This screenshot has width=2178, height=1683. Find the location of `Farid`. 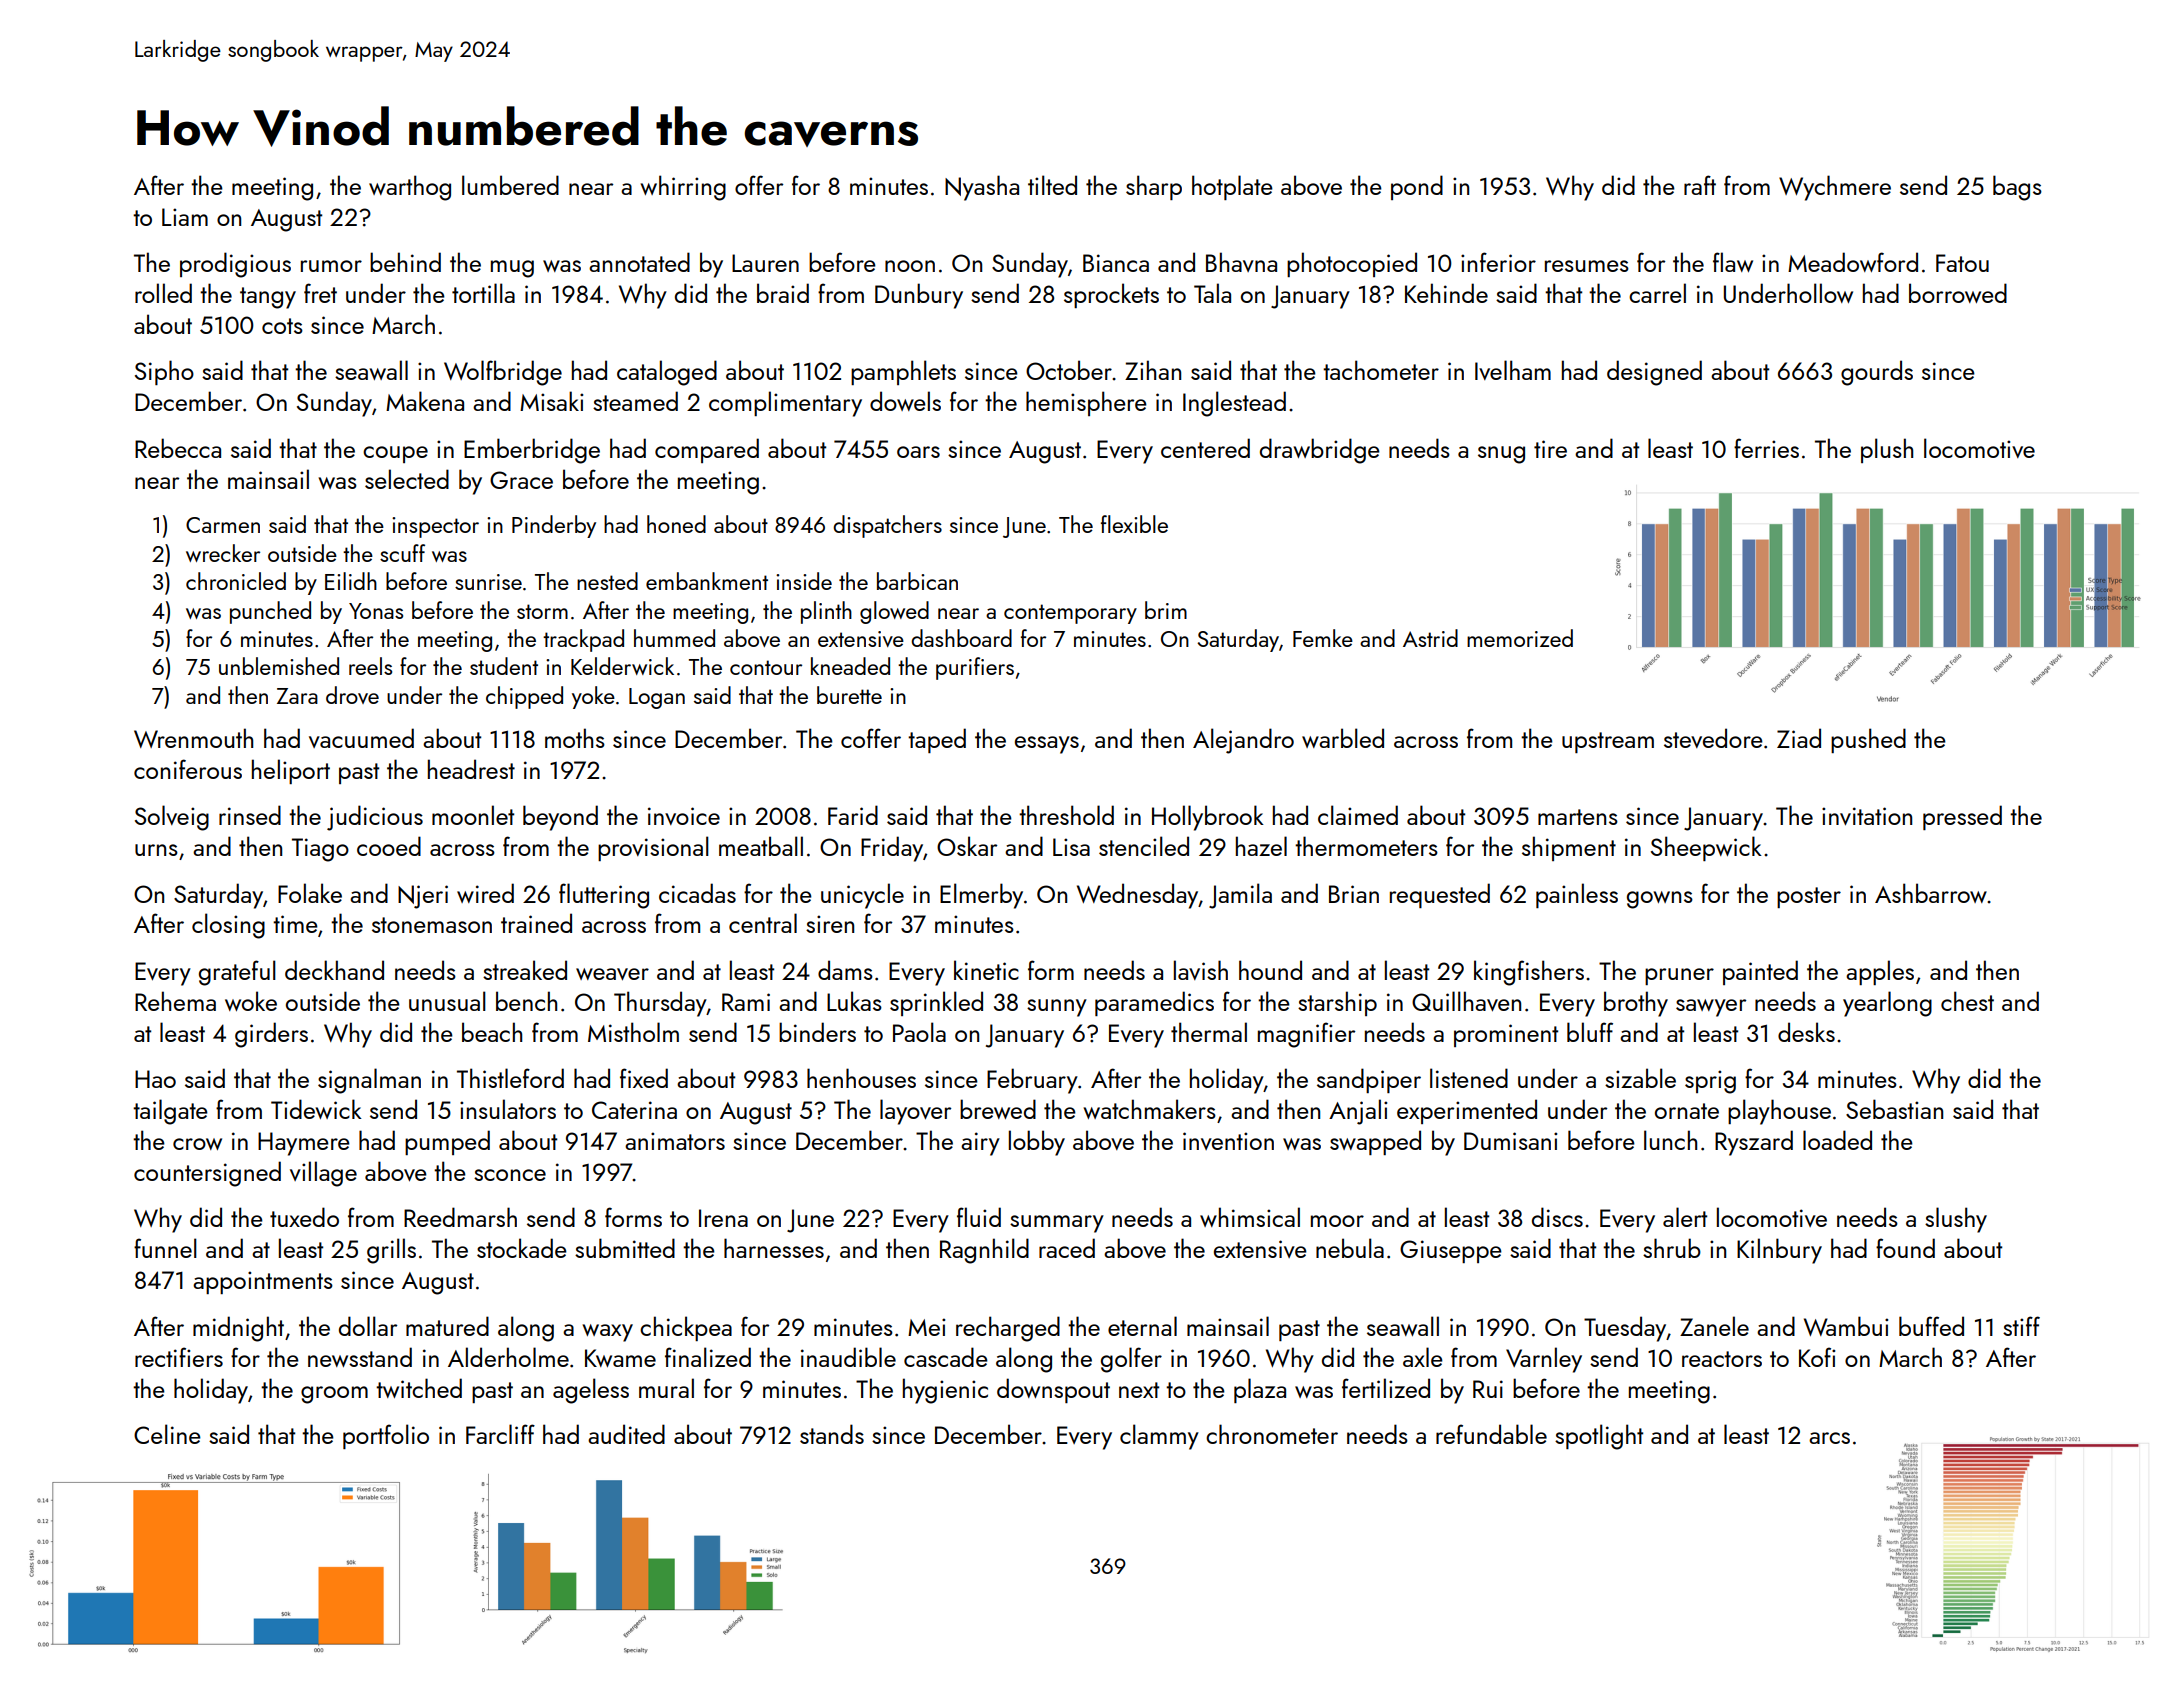

Farid is located at coordinates (853, 815).
